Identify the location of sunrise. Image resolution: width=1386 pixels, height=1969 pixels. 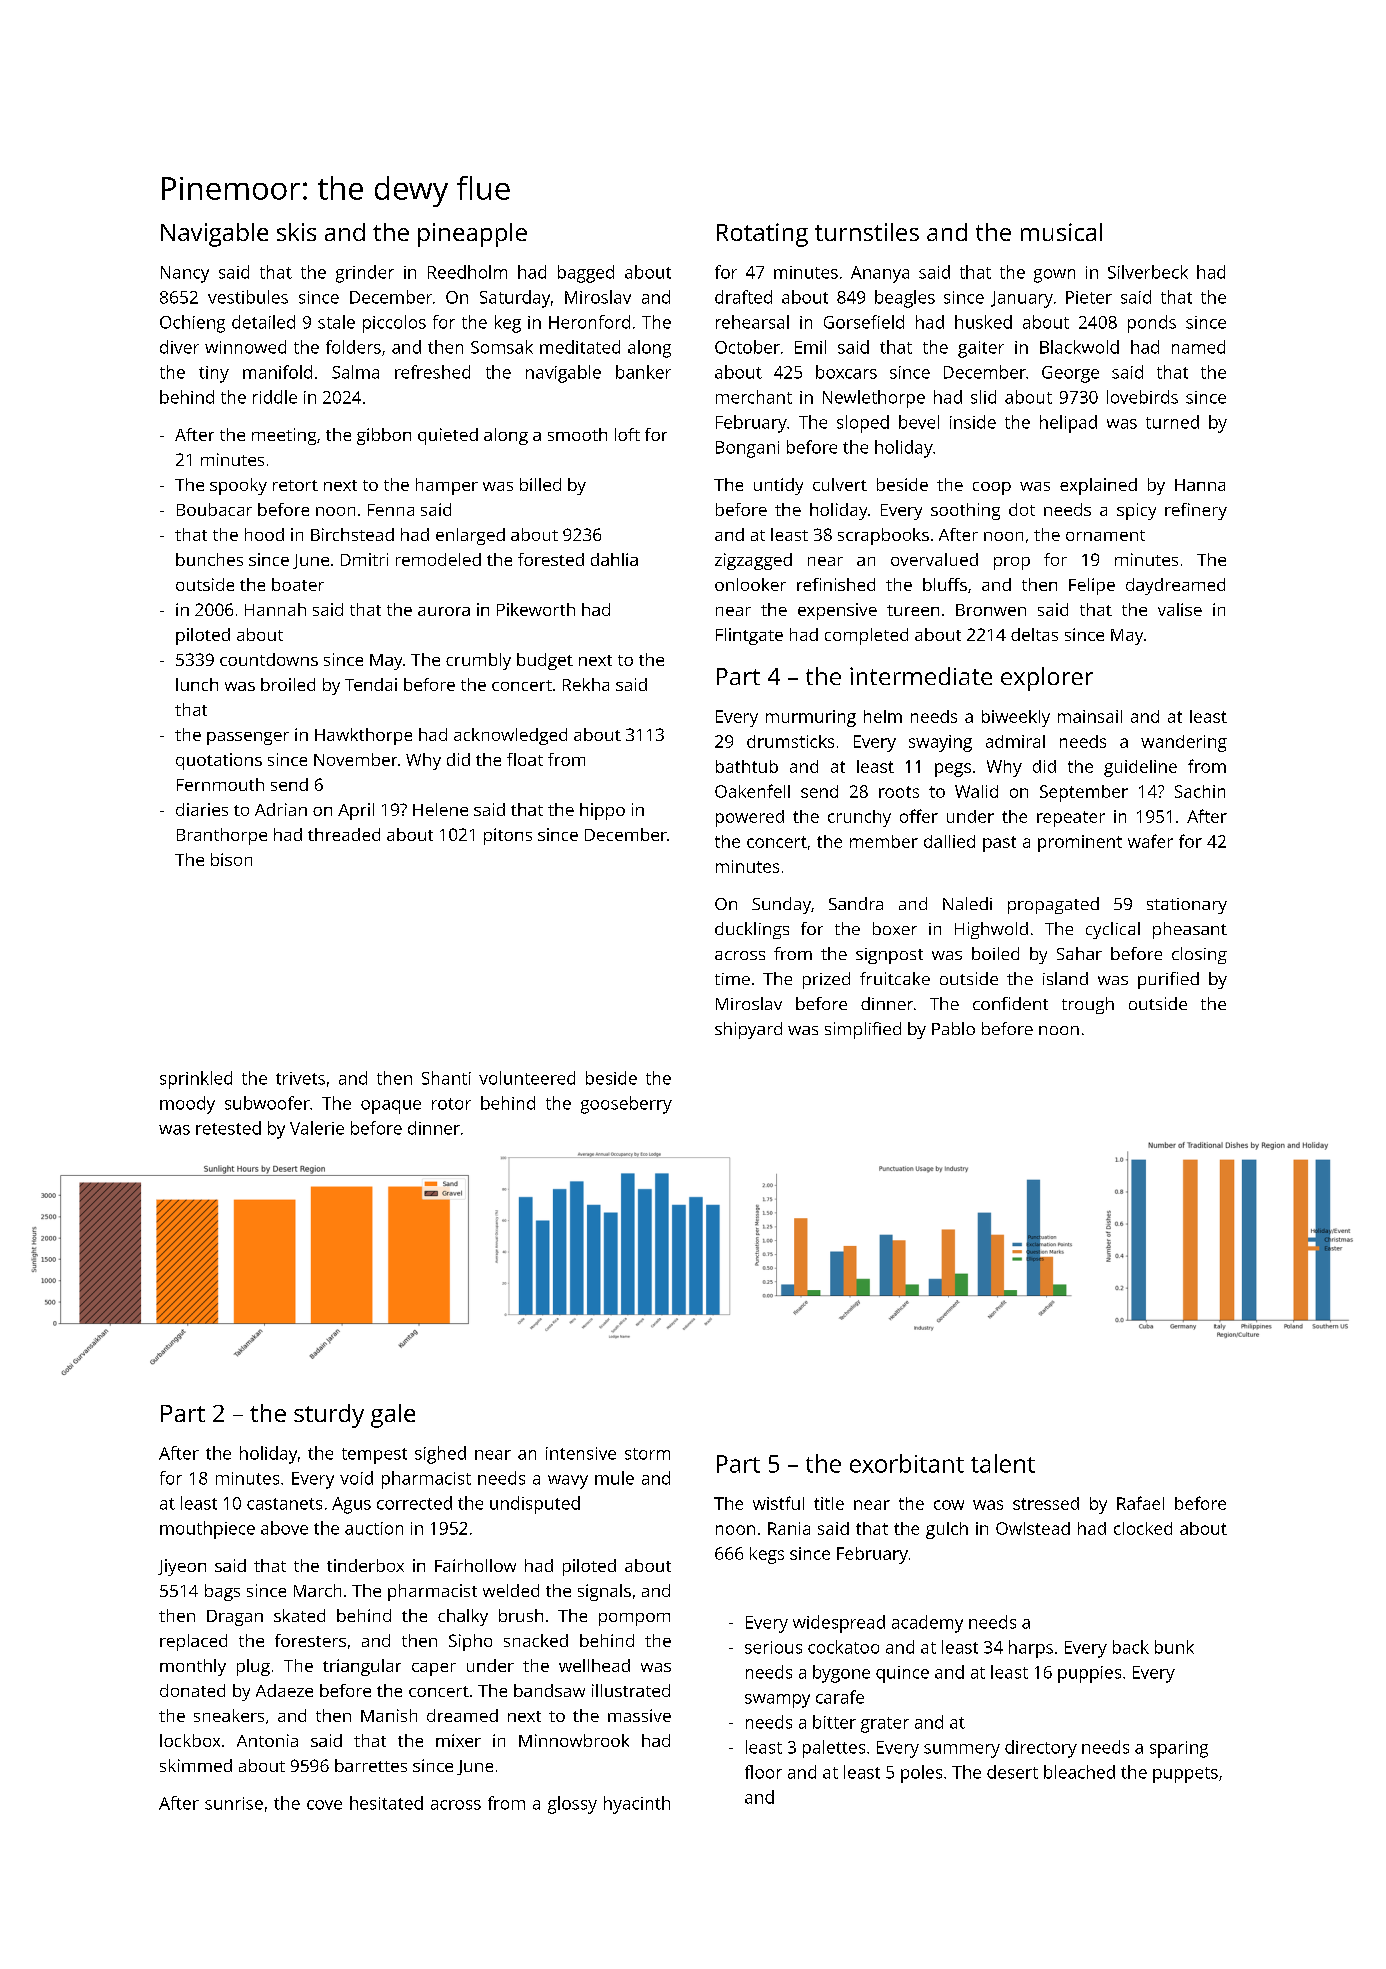
(234, 1803).
